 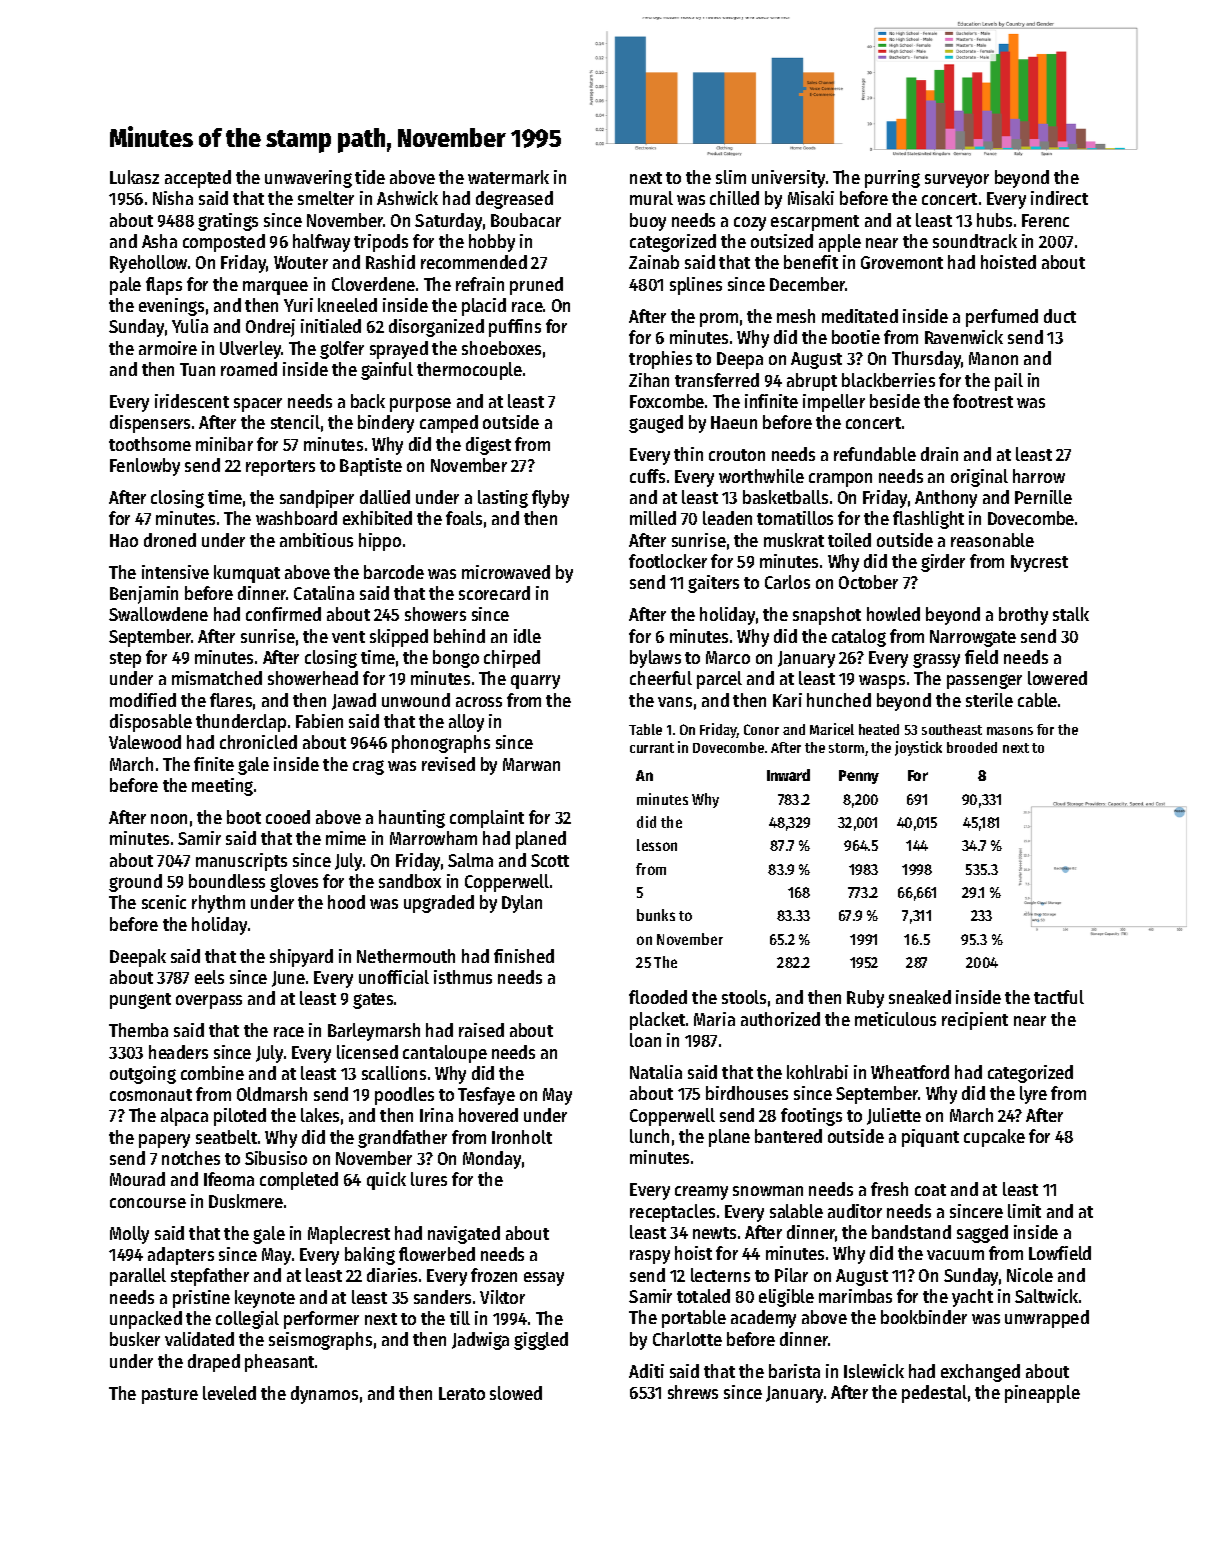 What do you see at coordinates (299, 1181) in the screenshot?
I see `completed` at bounding box center [299, 1181].
